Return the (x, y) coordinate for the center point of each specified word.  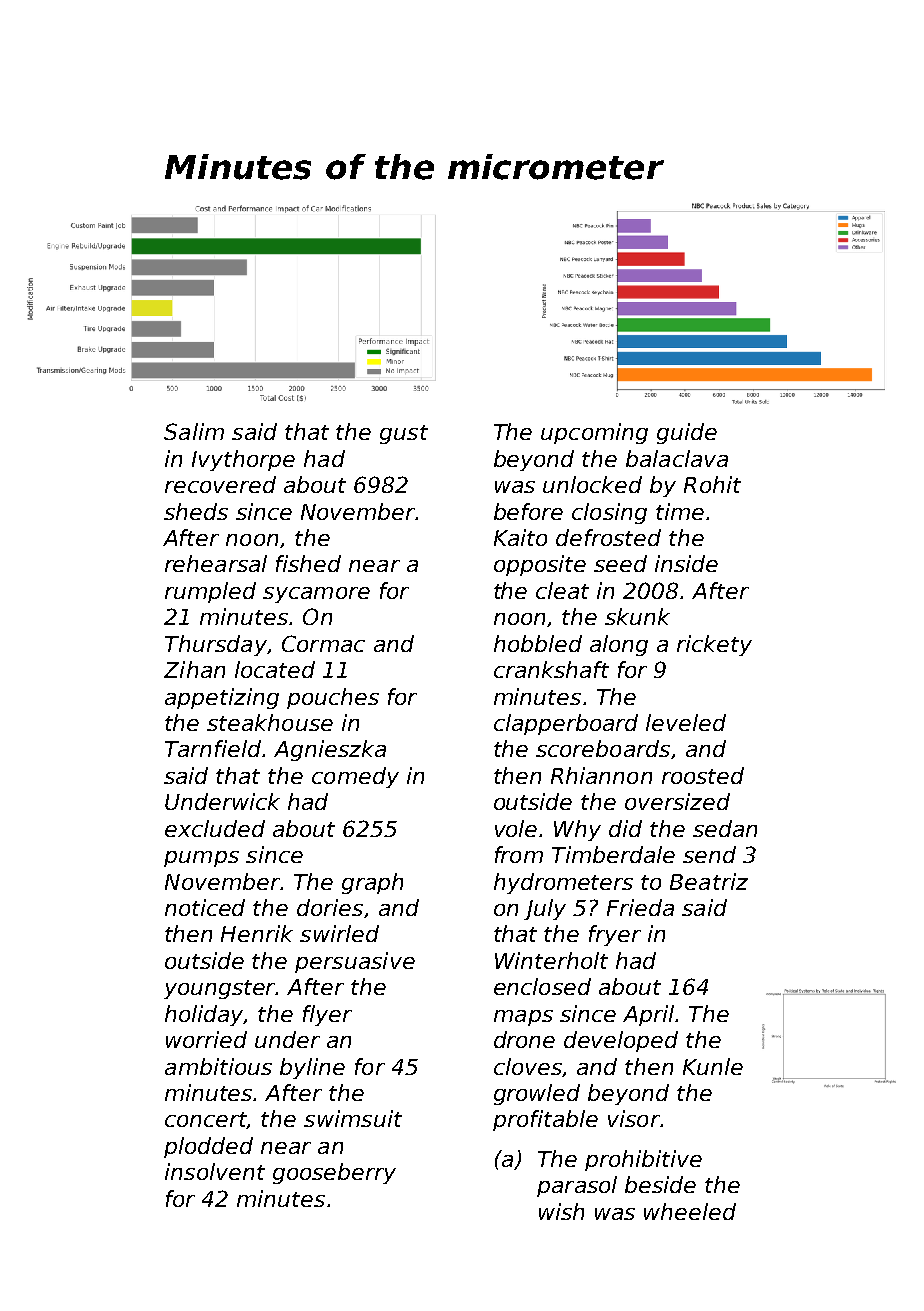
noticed (205, 907)
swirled (339, 933)
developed (621, 1041)
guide (687, 433)
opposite (540, 565)
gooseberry (334, 1173)
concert (206, 1120)
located (275, 669)
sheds (196, 511)
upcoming (594, 433)
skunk (637, 616)
